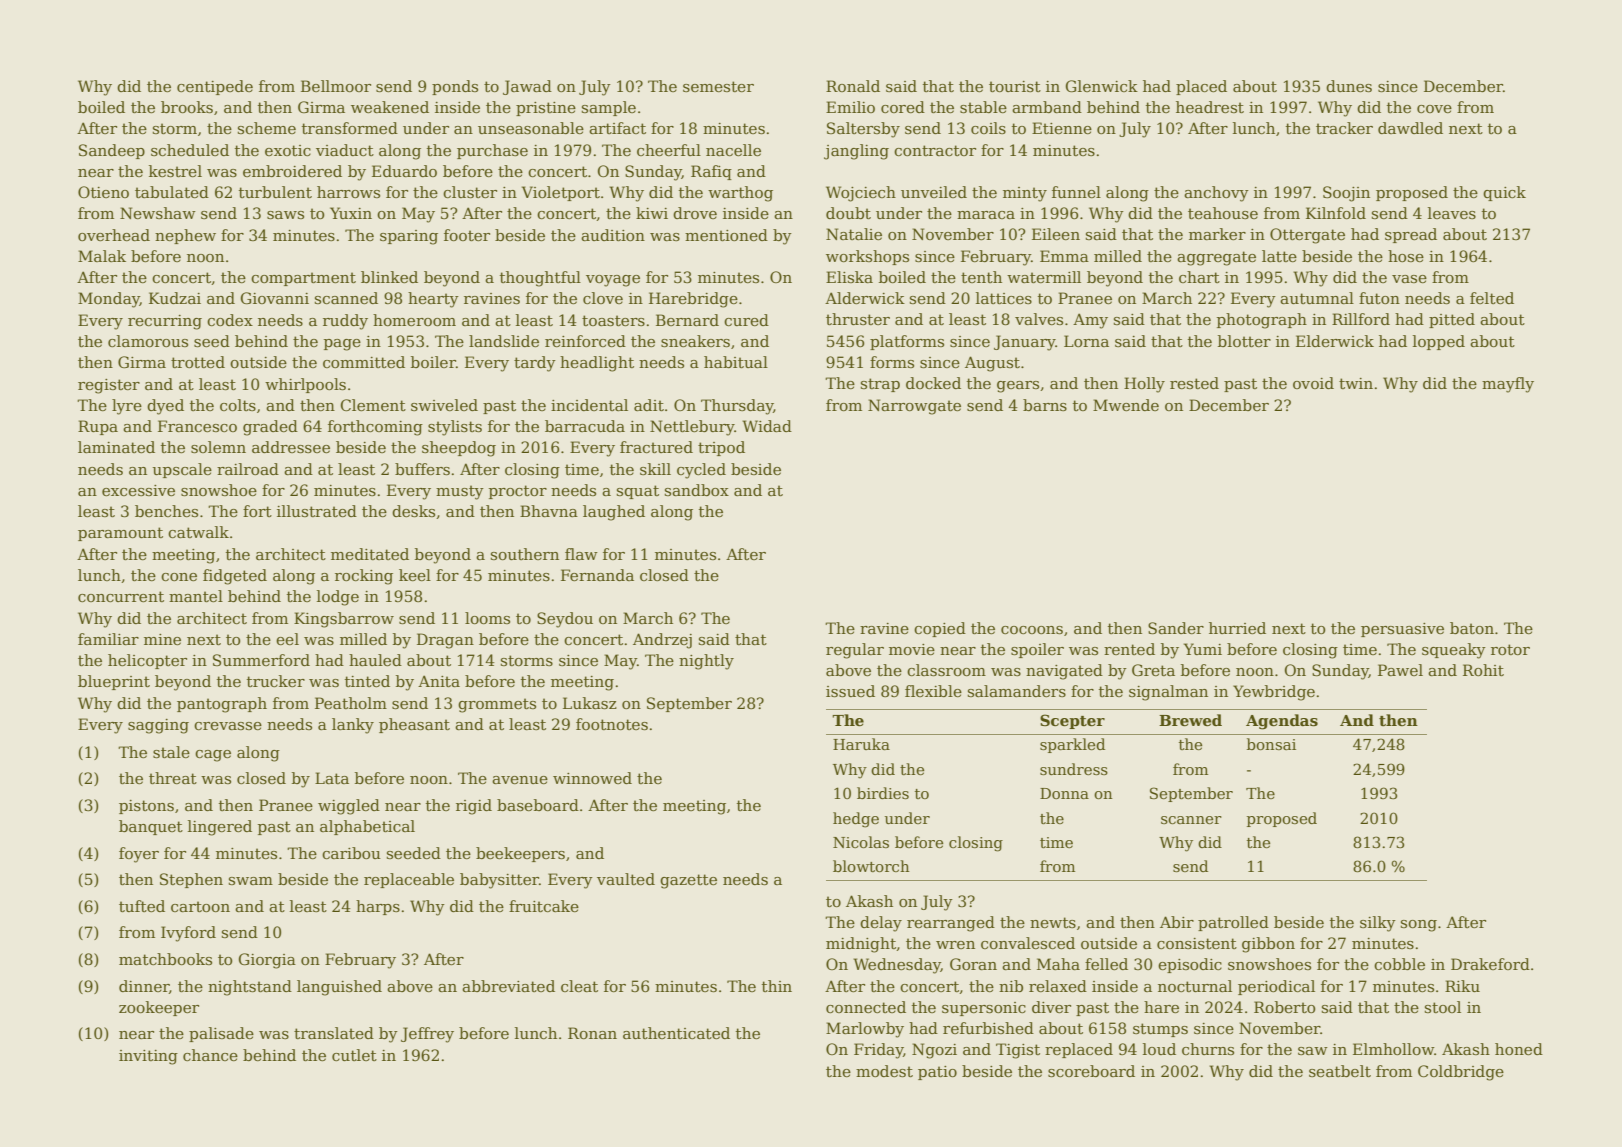  Describe the element at coordinates (884, 1071) in the screenshot. I see `modest` at that location.
